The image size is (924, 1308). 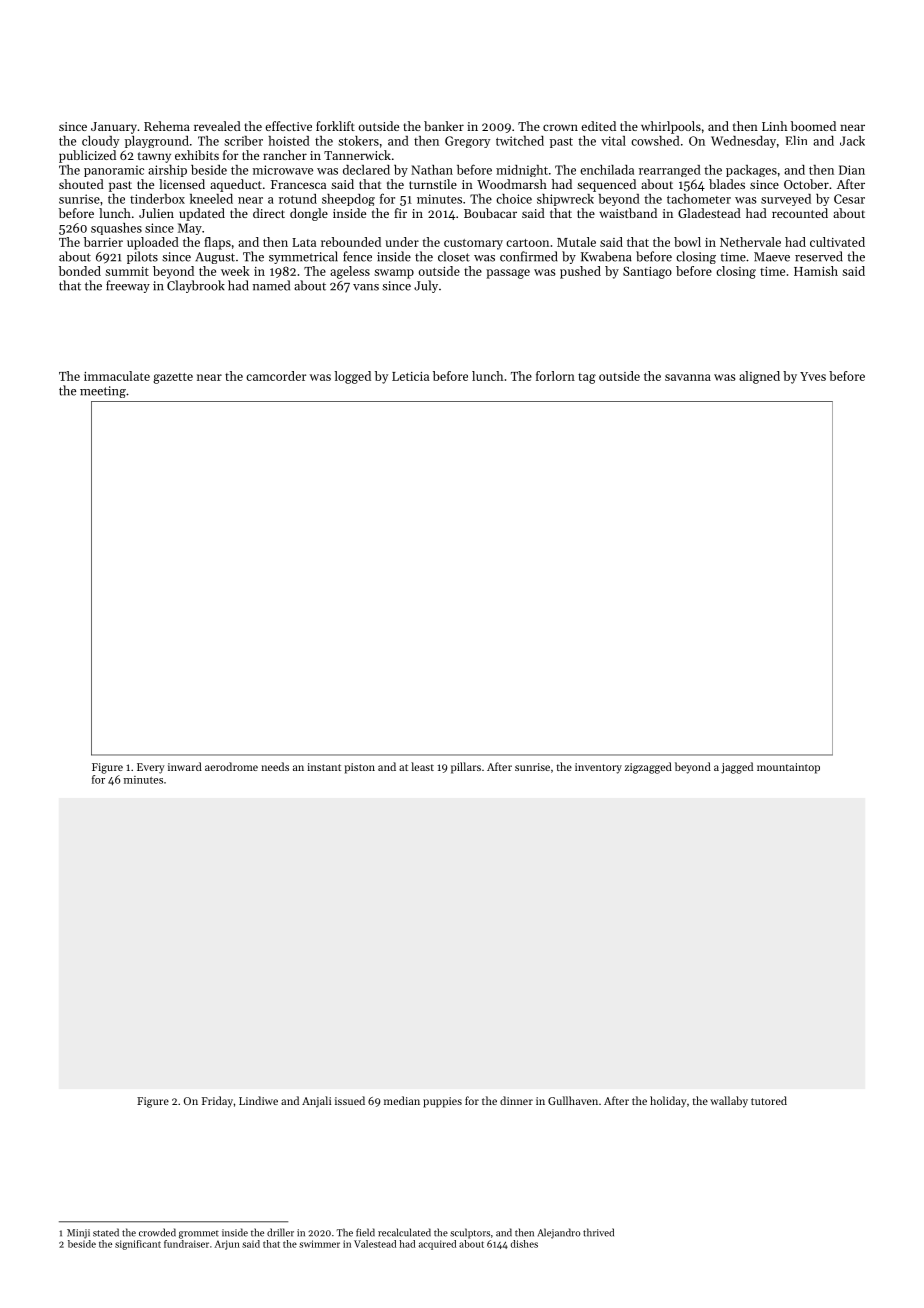 What do you see at coordinates (167, 126) in the image?
I see `Rehema` at bounding box center [167, 126].
